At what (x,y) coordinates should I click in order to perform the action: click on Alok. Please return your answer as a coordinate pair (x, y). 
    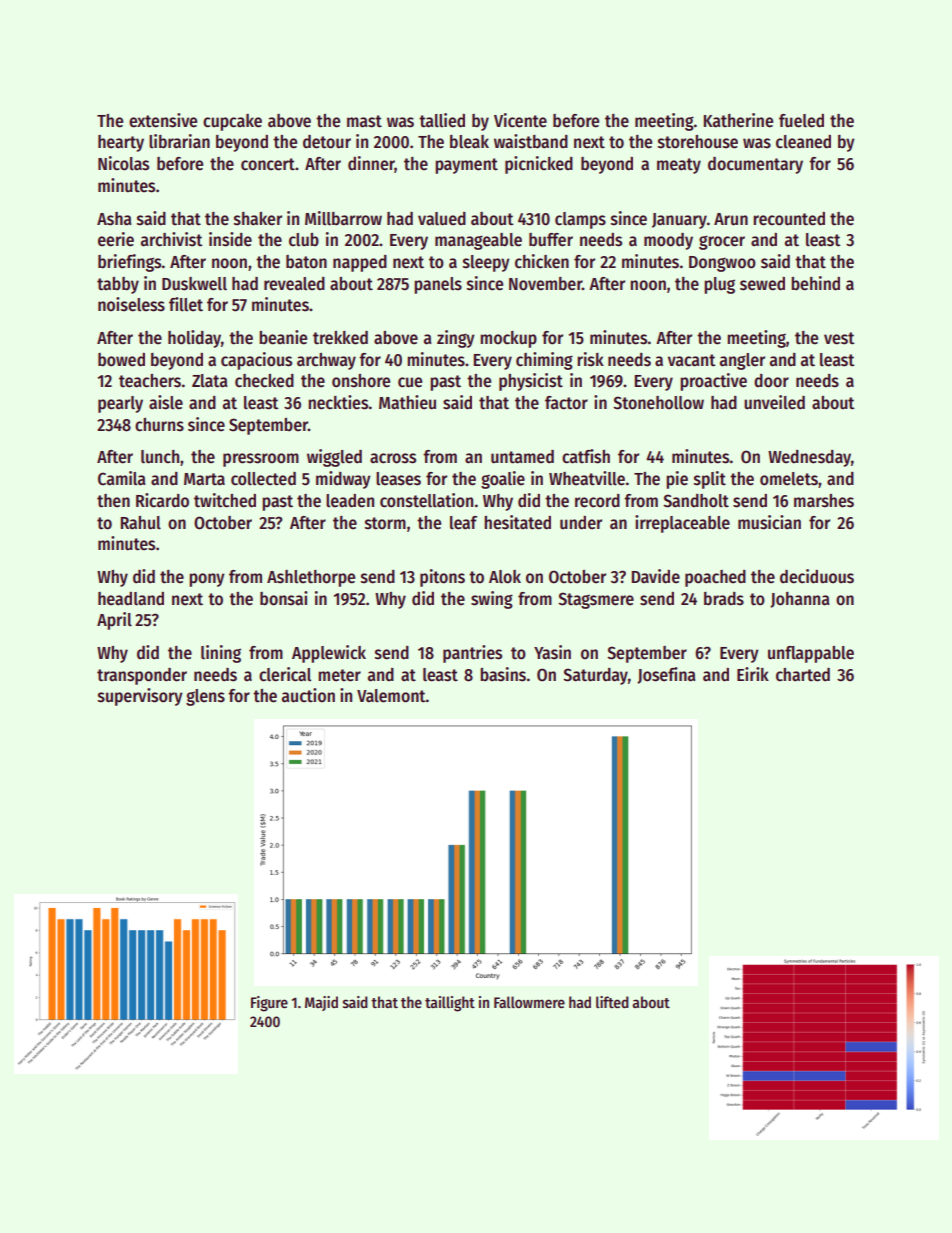
    Looking at the image, I should click on (505, 577).
